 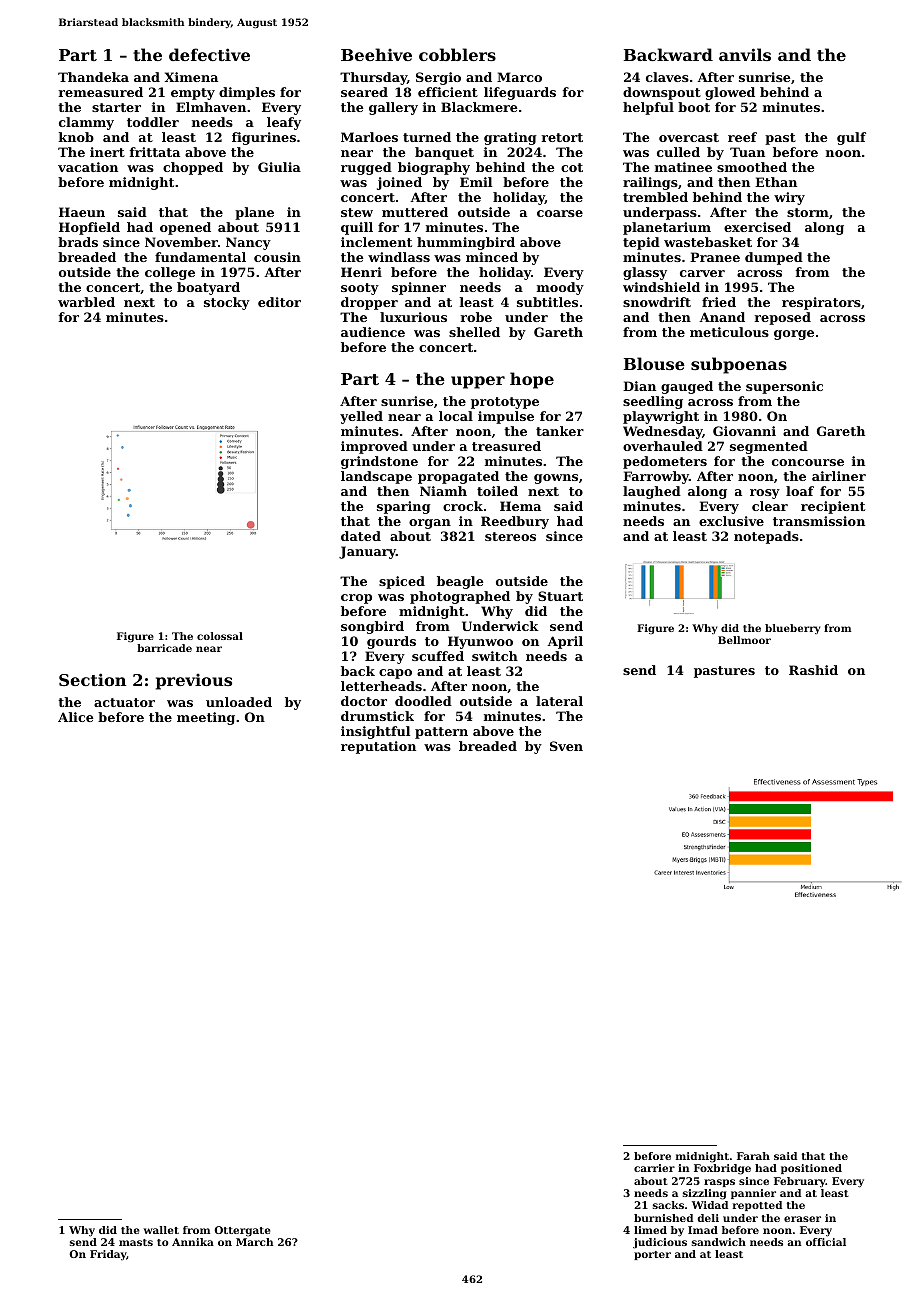 What do you see at coordinates (566, 746) in the screenshot?
I see `Sven` at bounding box center [566, 746].
